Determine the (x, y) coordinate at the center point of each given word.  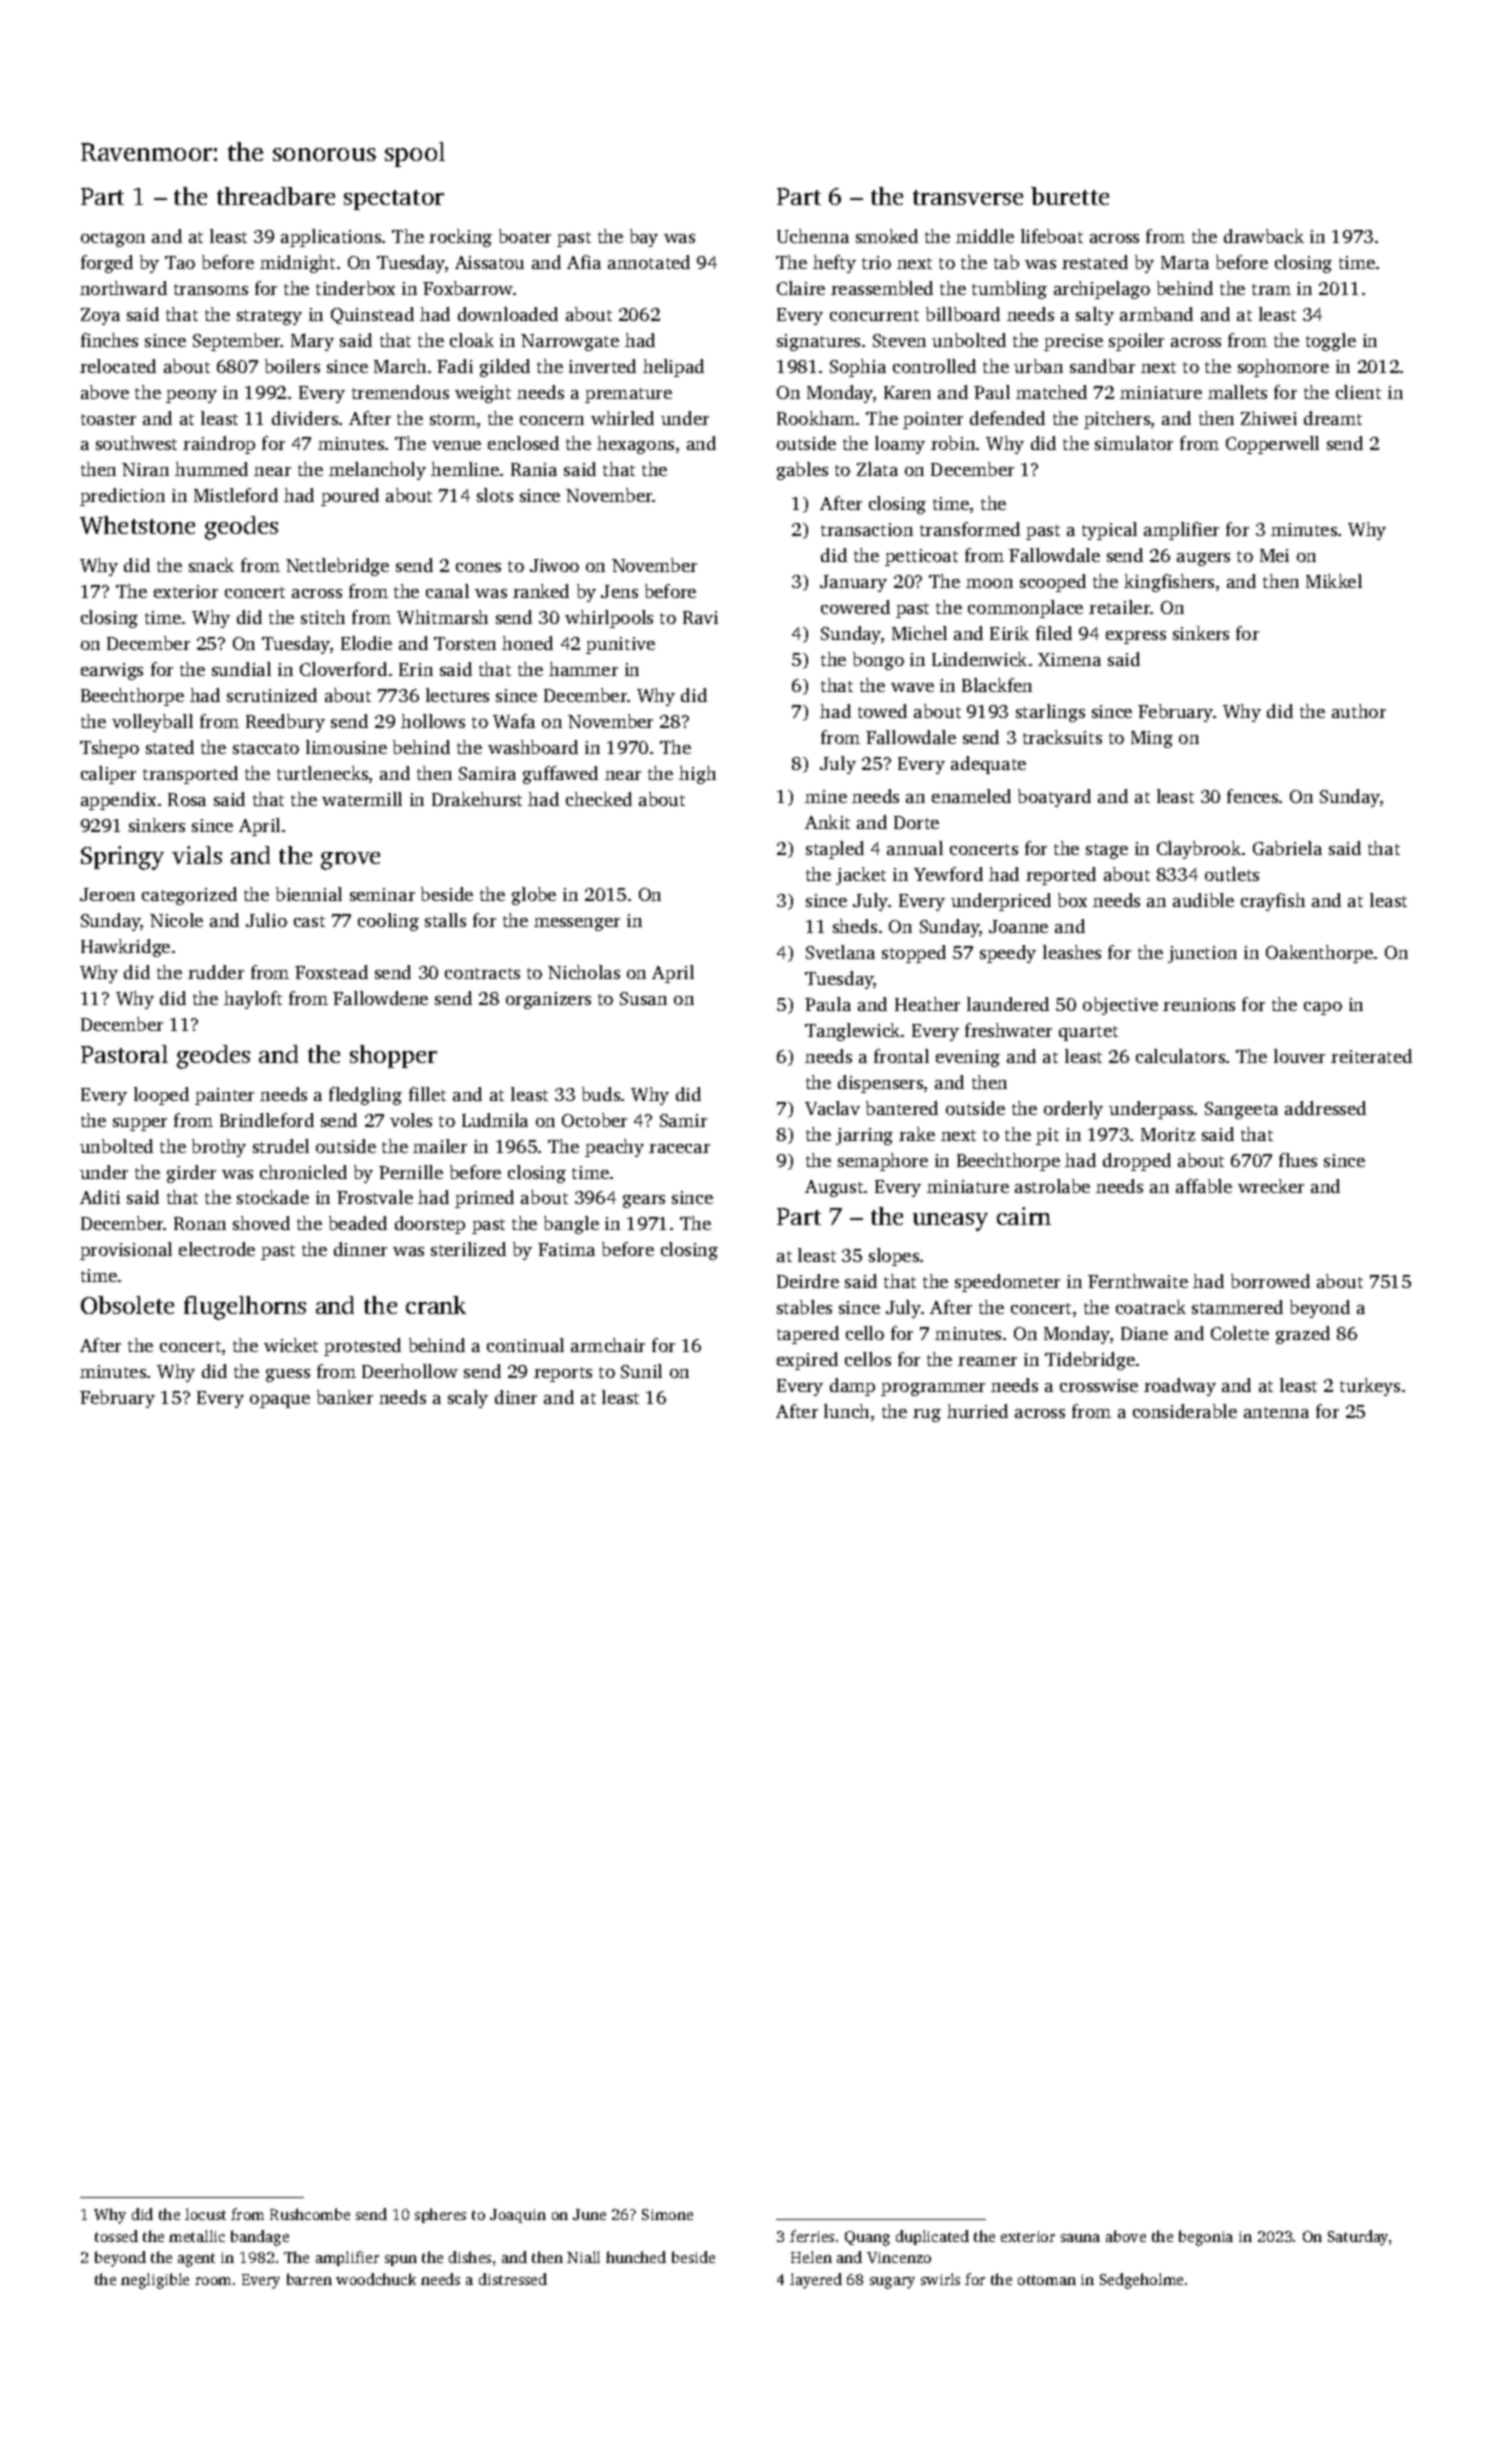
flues (1298, 1160)
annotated (649, 262)
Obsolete (127, 1305)
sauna (1080, 2238)
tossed (116, 2236)
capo (1323, 1008)
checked (599, 799)
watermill (362, 799)
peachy (614, 1148)
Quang (867, 2238)
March (400, 366)
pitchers (1117, 420)
